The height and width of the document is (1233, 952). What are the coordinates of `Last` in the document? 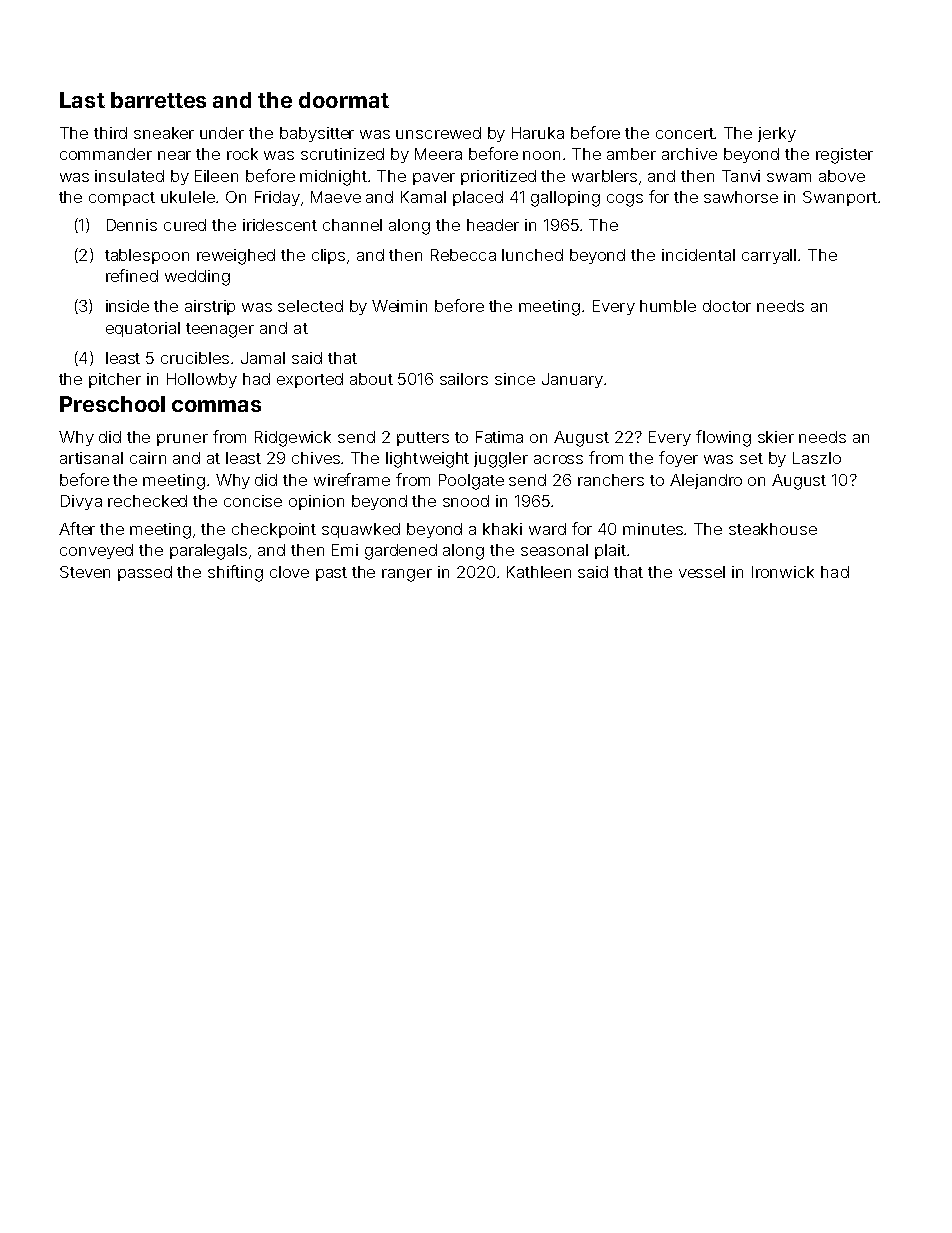 It's located at (82, 100).
